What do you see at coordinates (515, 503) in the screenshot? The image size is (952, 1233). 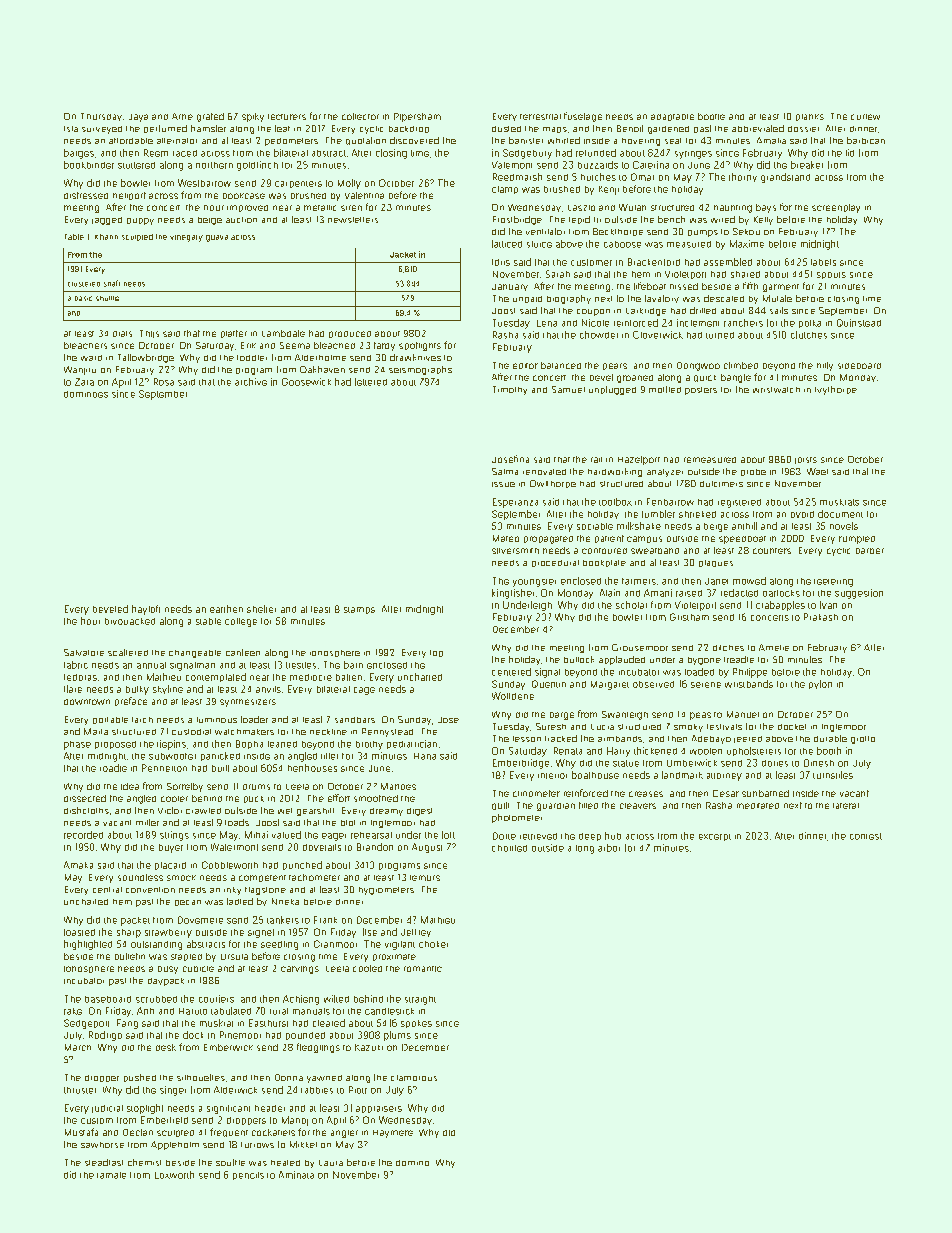 I see `Esperanza` at bounding box center [515, 503].
